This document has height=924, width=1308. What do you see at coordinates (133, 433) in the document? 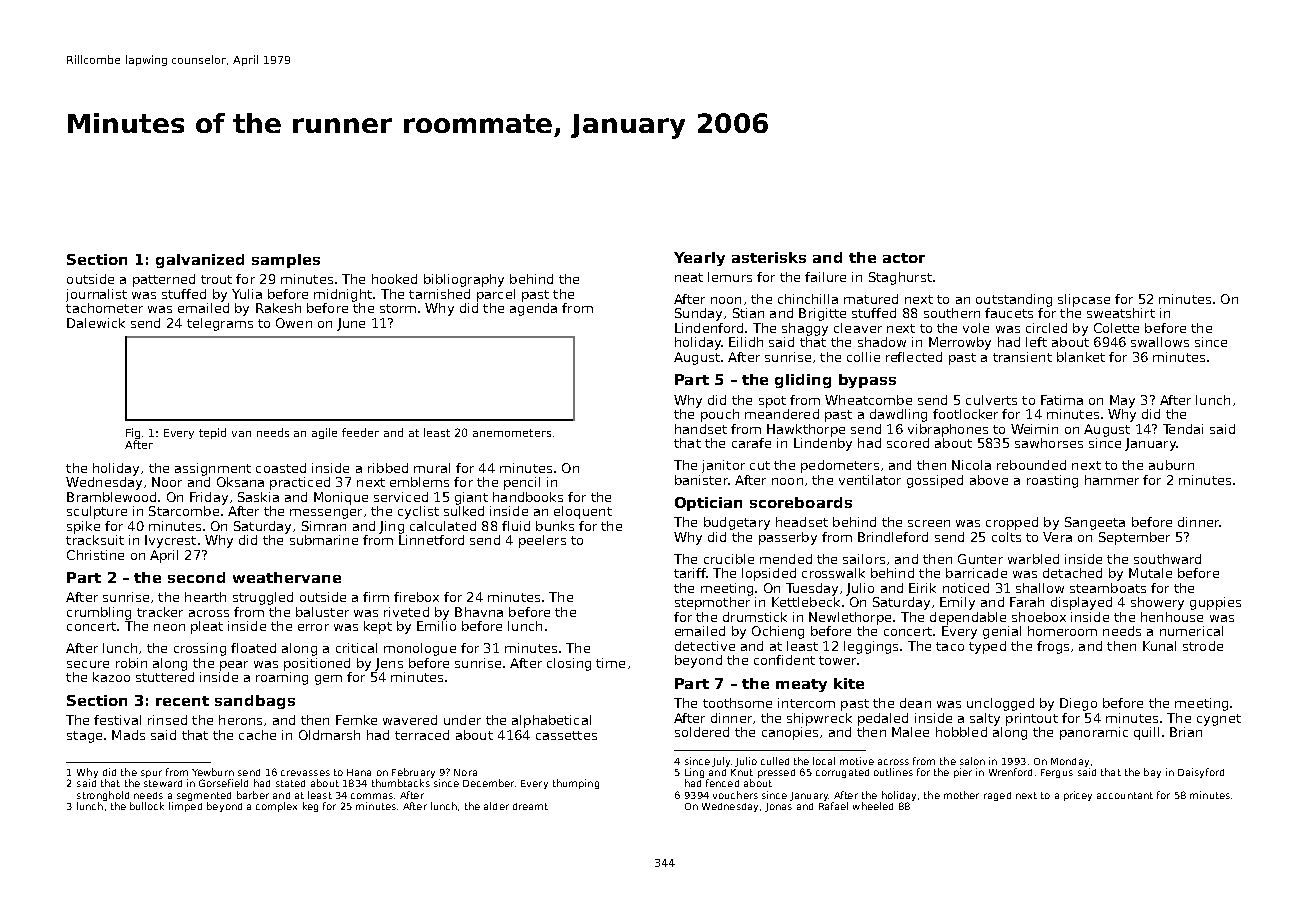
I see `Fig` at bounding box center [133, 433].
